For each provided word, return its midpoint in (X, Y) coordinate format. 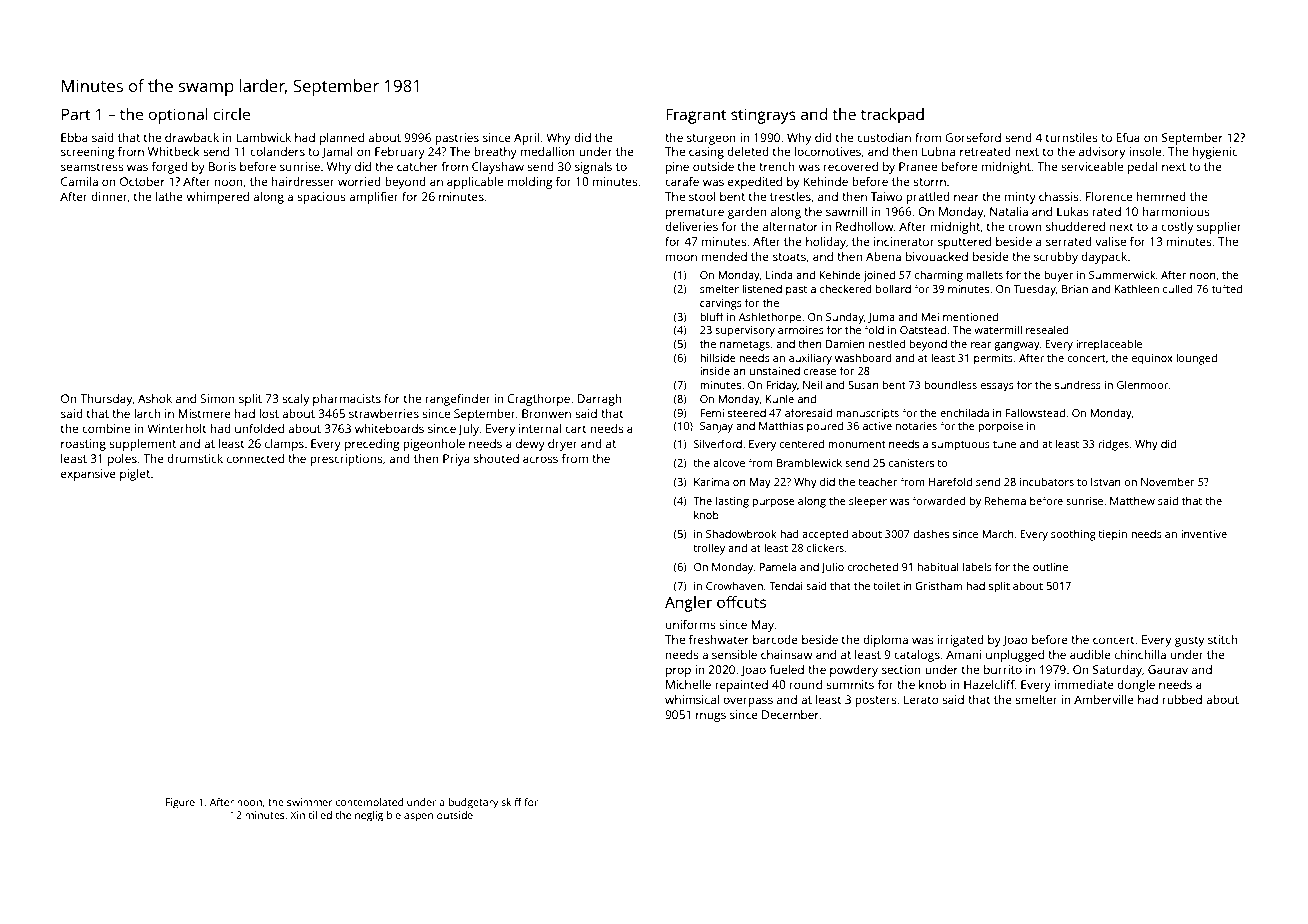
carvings (721, 304)
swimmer (310, 802)
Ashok (155, 398)
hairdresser (303, 181)
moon (681, 257)
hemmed (1161, 196)
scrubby (1056, 258)
